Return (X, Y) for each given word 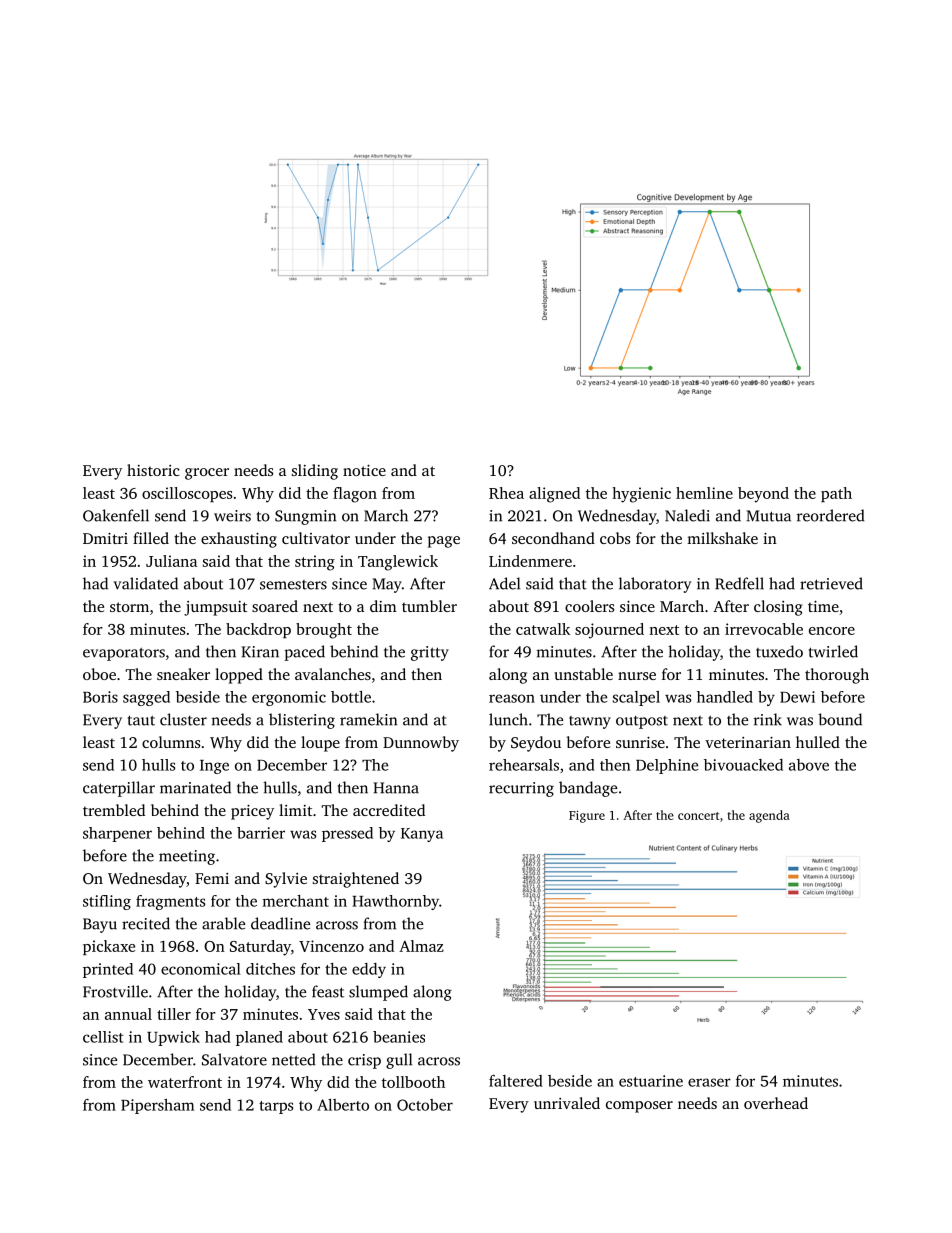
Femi (212, 878)
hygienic (641, 495)
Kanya (422, 835)
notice (364, 470)
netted (293, 1059)
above (809, 765)
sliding (315, 472)
